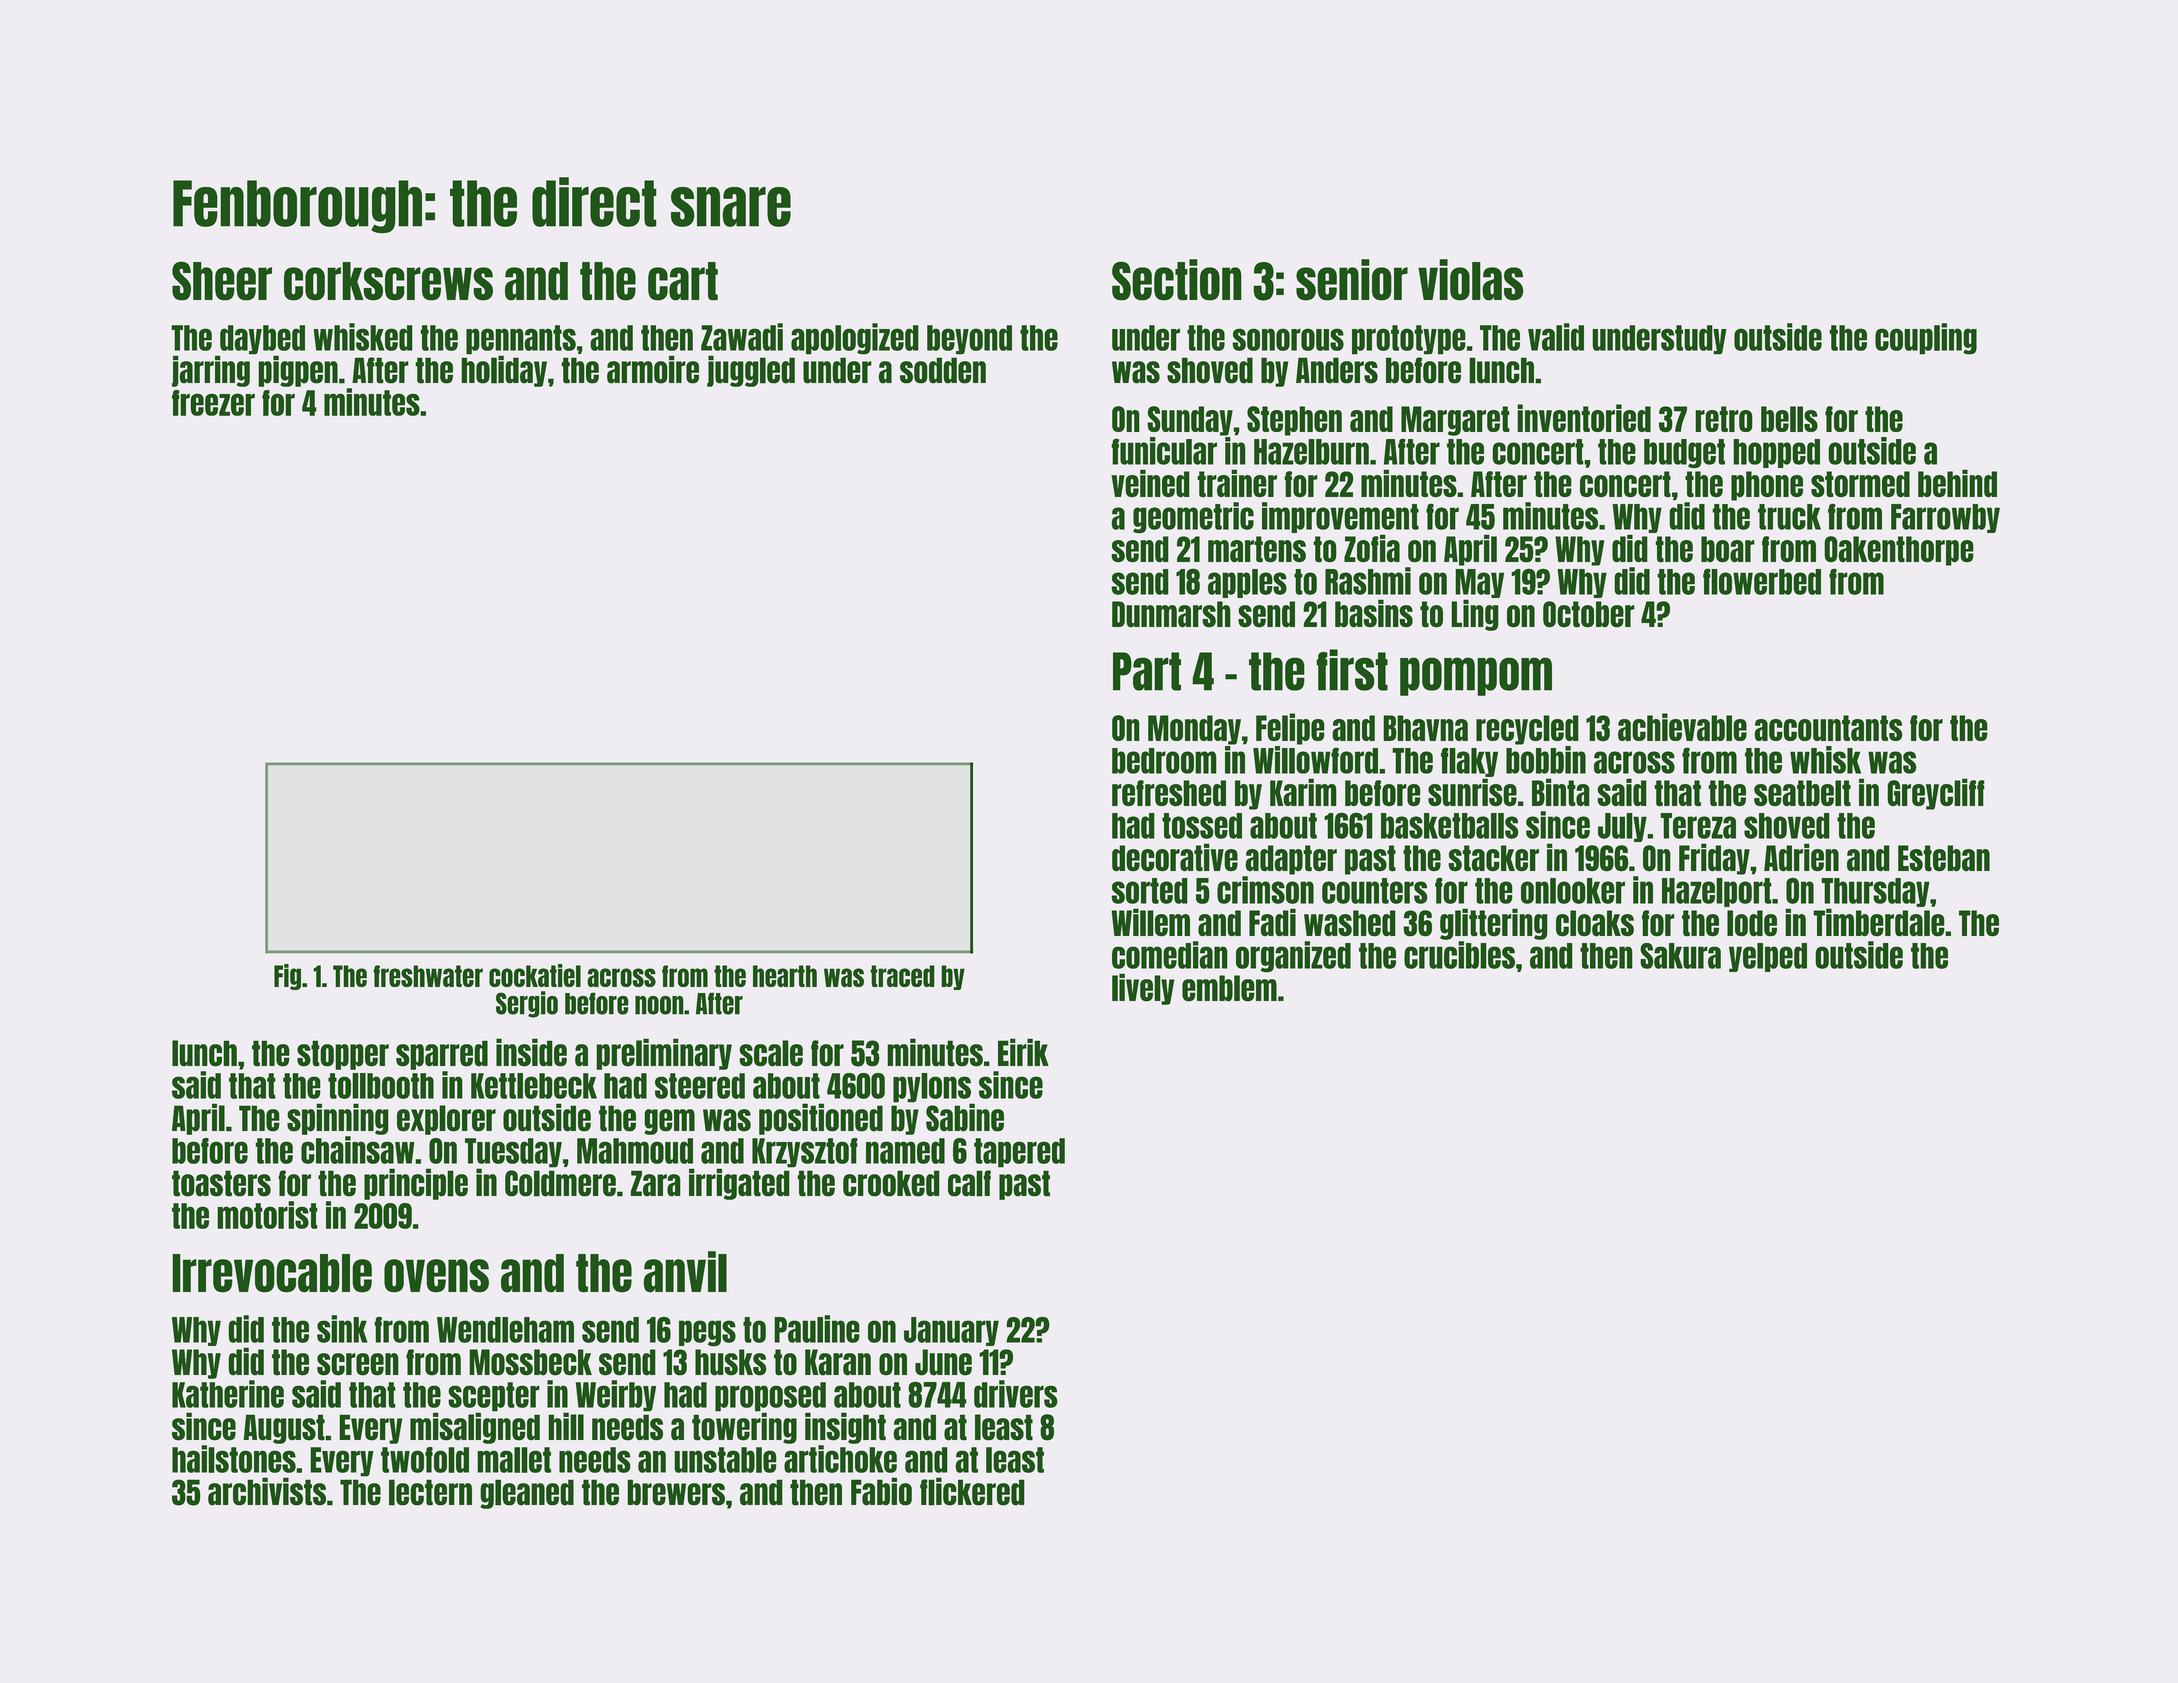 The height and width of the image is (1683, 2178). What do you see at coordinates (222, 281) in the image?
I see `Sheer` at bounding box center [222, 281].
